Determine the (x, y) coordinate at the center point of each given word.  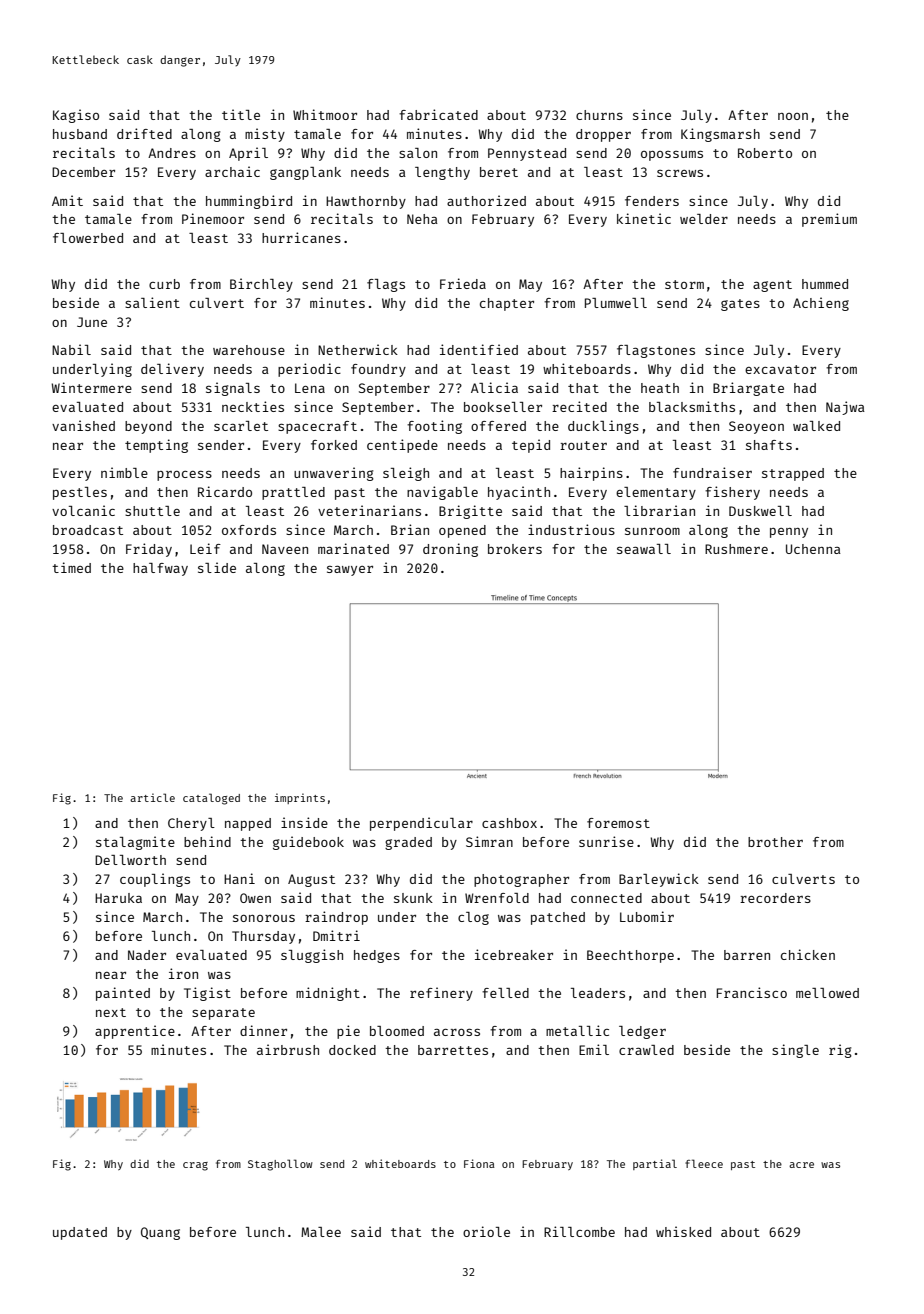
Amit (67, 200)
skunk (413, 898)
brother (775, 842)
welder (704, 219)
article (152, 797)
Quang (160, 1233)
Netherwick (358, 349)
